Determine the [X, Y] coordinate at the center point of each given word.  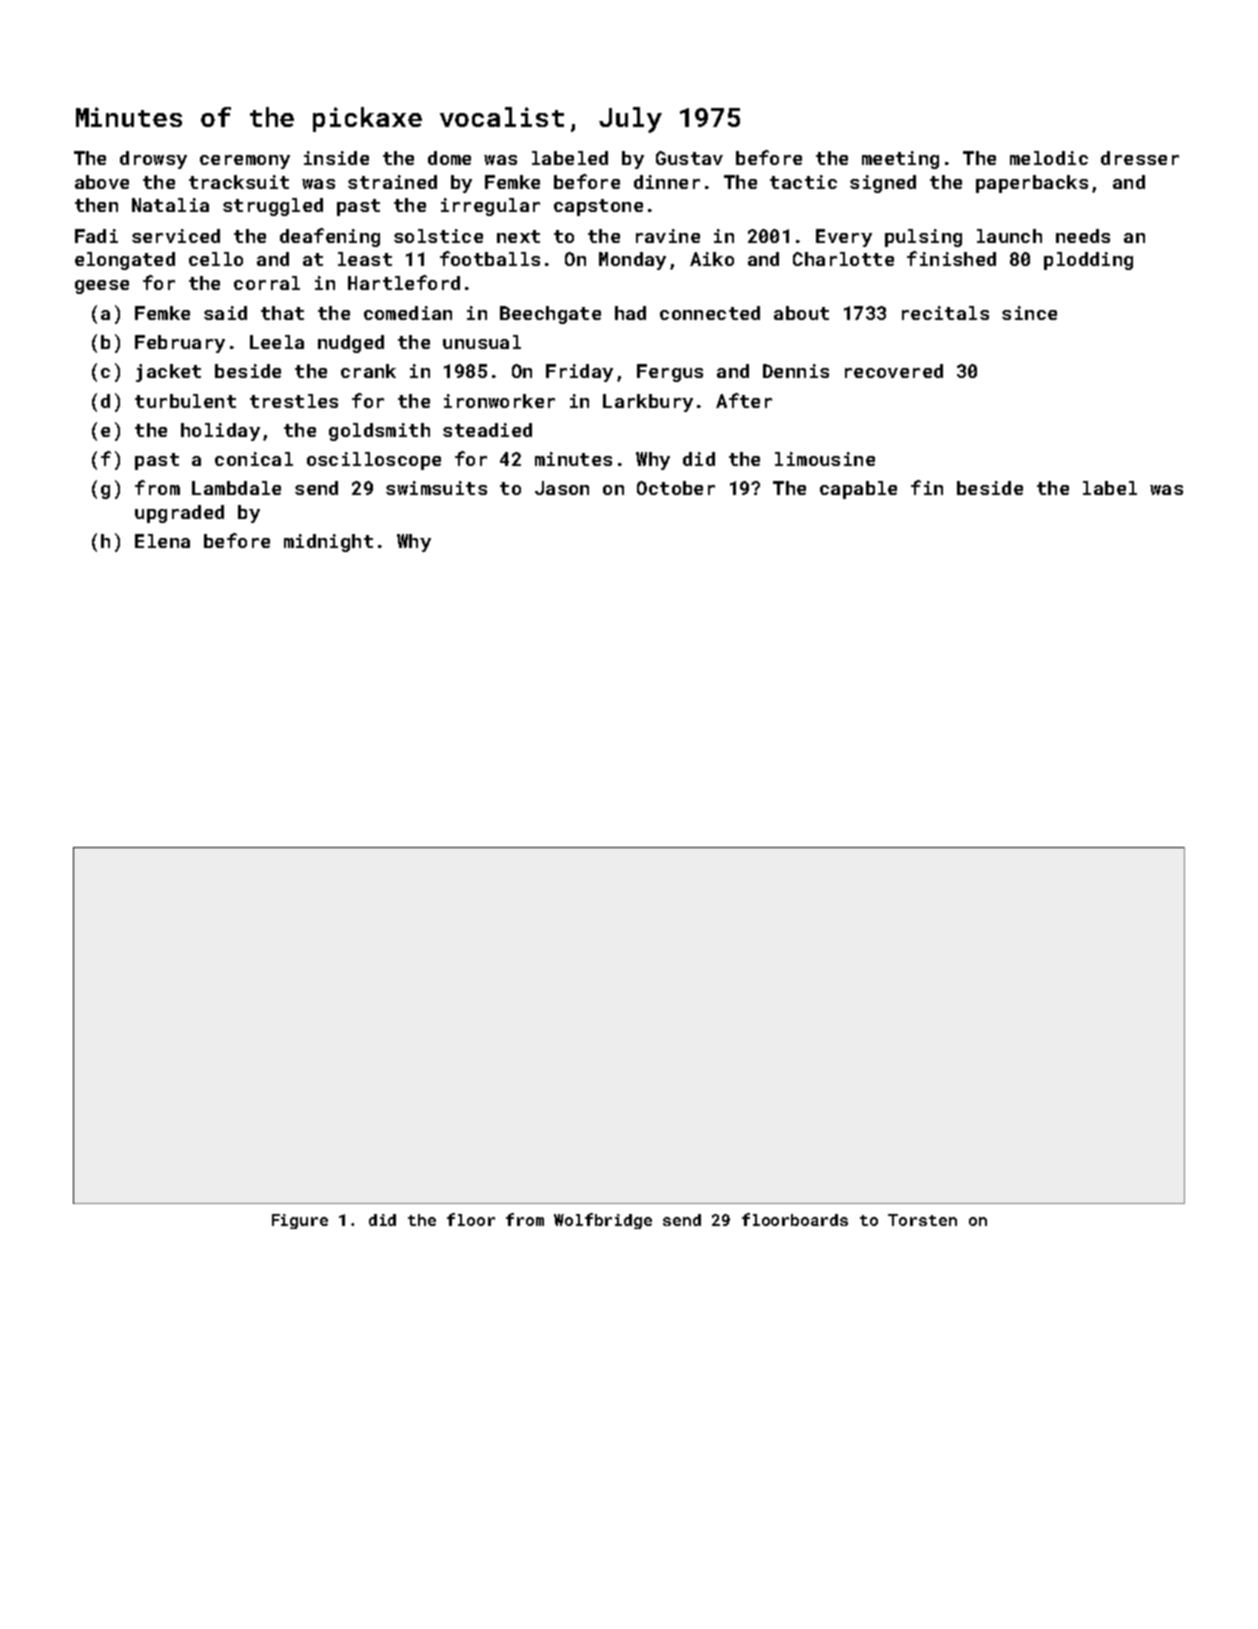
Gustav [689, 158]
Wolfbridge [603, 1221]
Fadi [96, 236]
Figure [300, 1221]
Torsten [922, 1220]
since [1029, 313]
